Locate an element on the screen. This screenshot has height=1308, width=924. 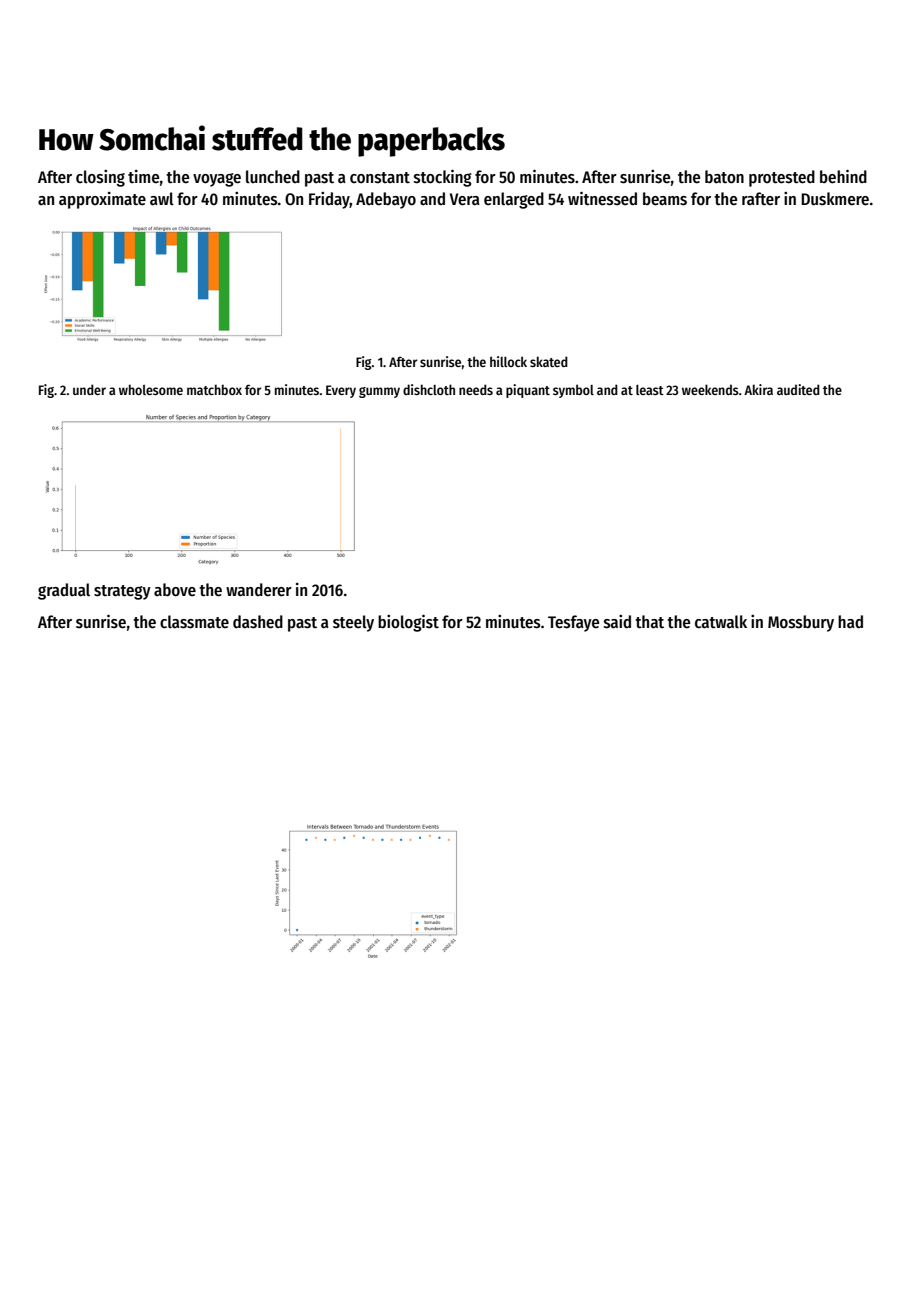
wholesome is located at coordinates (151, 389).
